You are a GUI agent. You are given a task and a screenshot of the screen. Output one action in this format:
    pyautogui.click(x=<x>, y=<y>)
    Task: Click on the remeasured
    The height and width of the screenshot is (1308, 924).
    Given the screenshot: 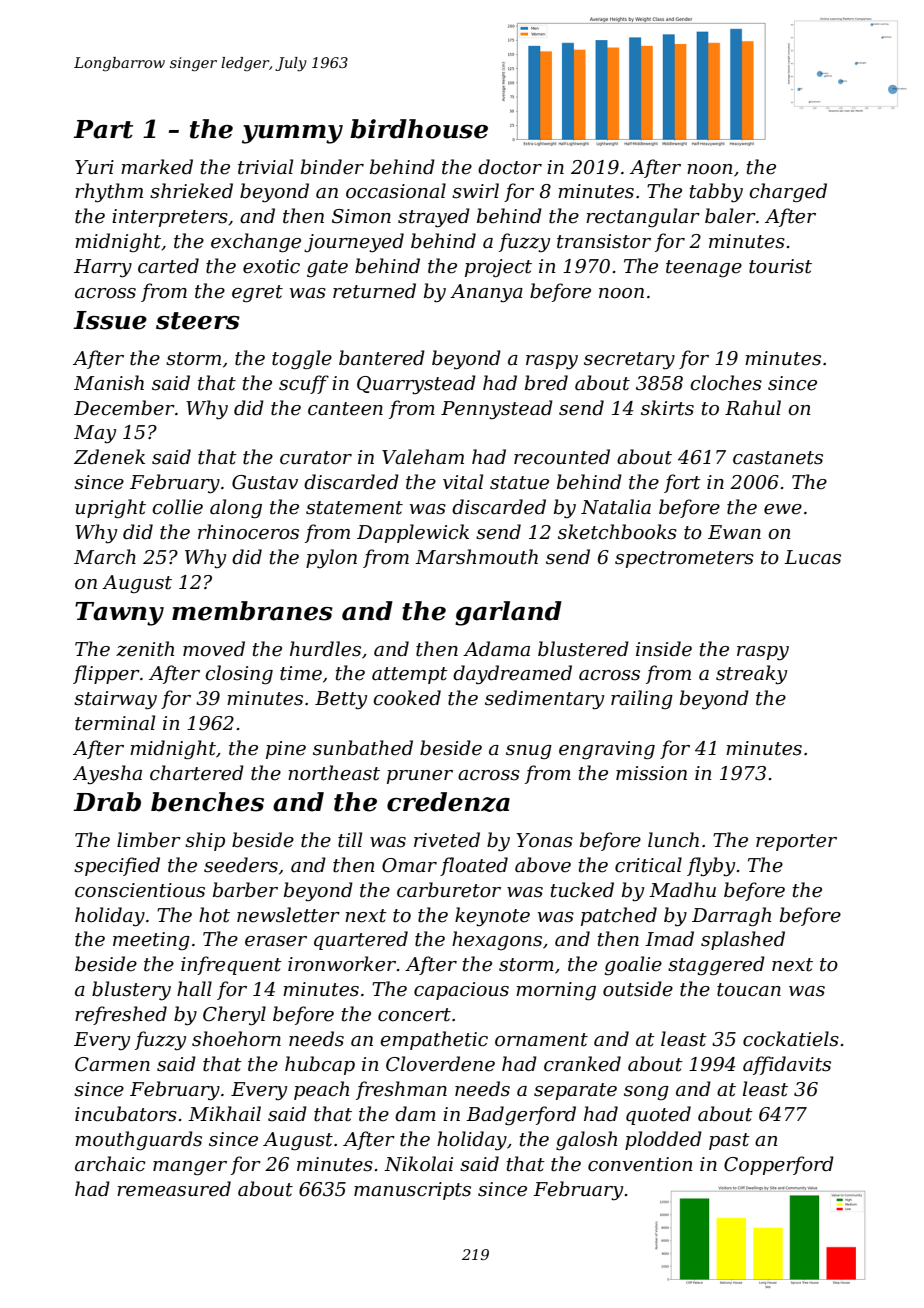 What is the action you would take?
    pyautogui.click(x=174, y=1189)
